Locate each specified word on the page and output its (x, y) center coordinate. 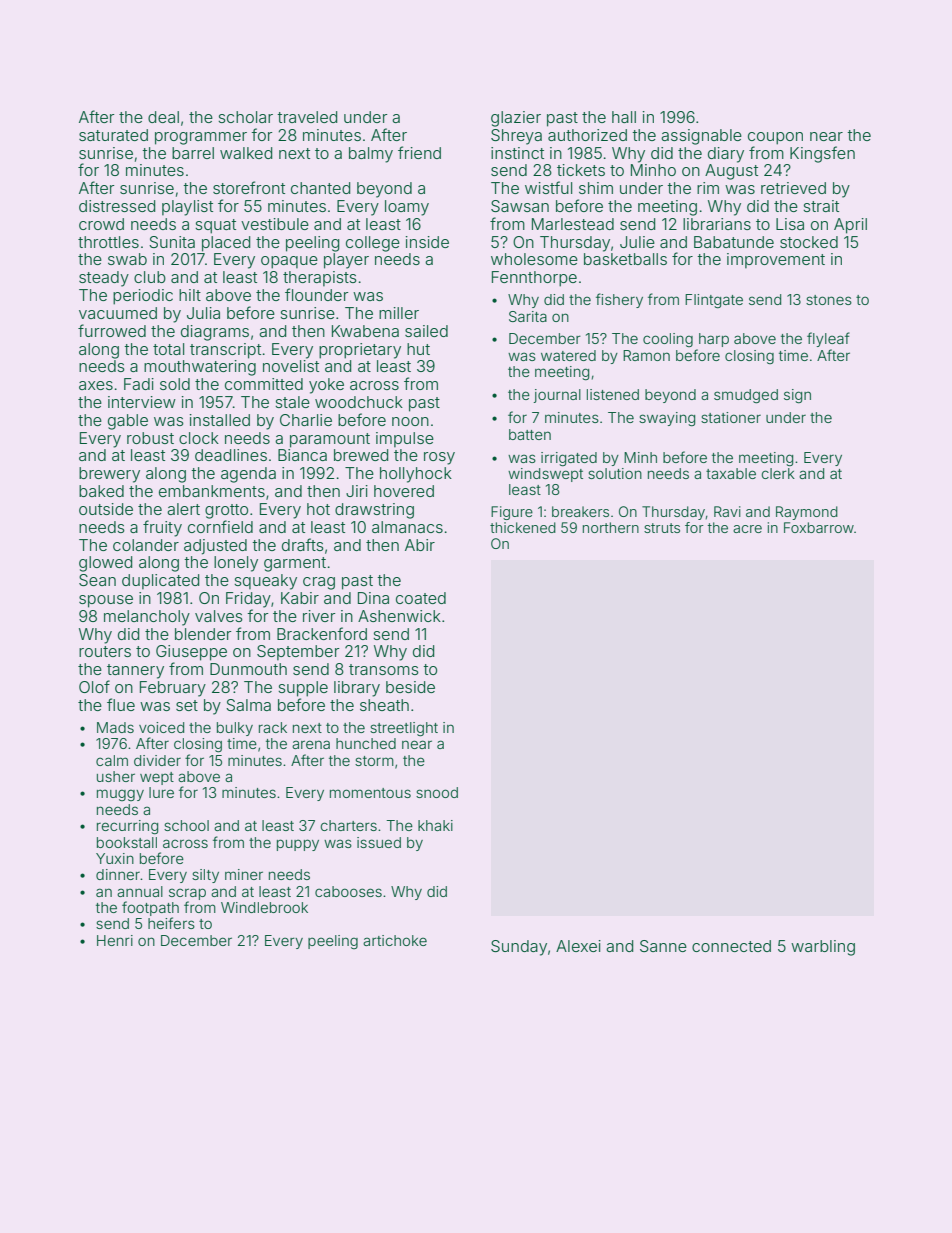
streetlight (404, 729)
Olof (94, 686)
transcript (225, 351)
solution (615, 473)
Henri (115, 940)
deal (163, 117)
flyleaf (828, 339)
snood (437, 792)
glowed (105, 564)
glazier (516, 119)
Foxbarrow (819, 527)
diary (726, 155)
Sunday (519, 948)
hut (418, 349)
